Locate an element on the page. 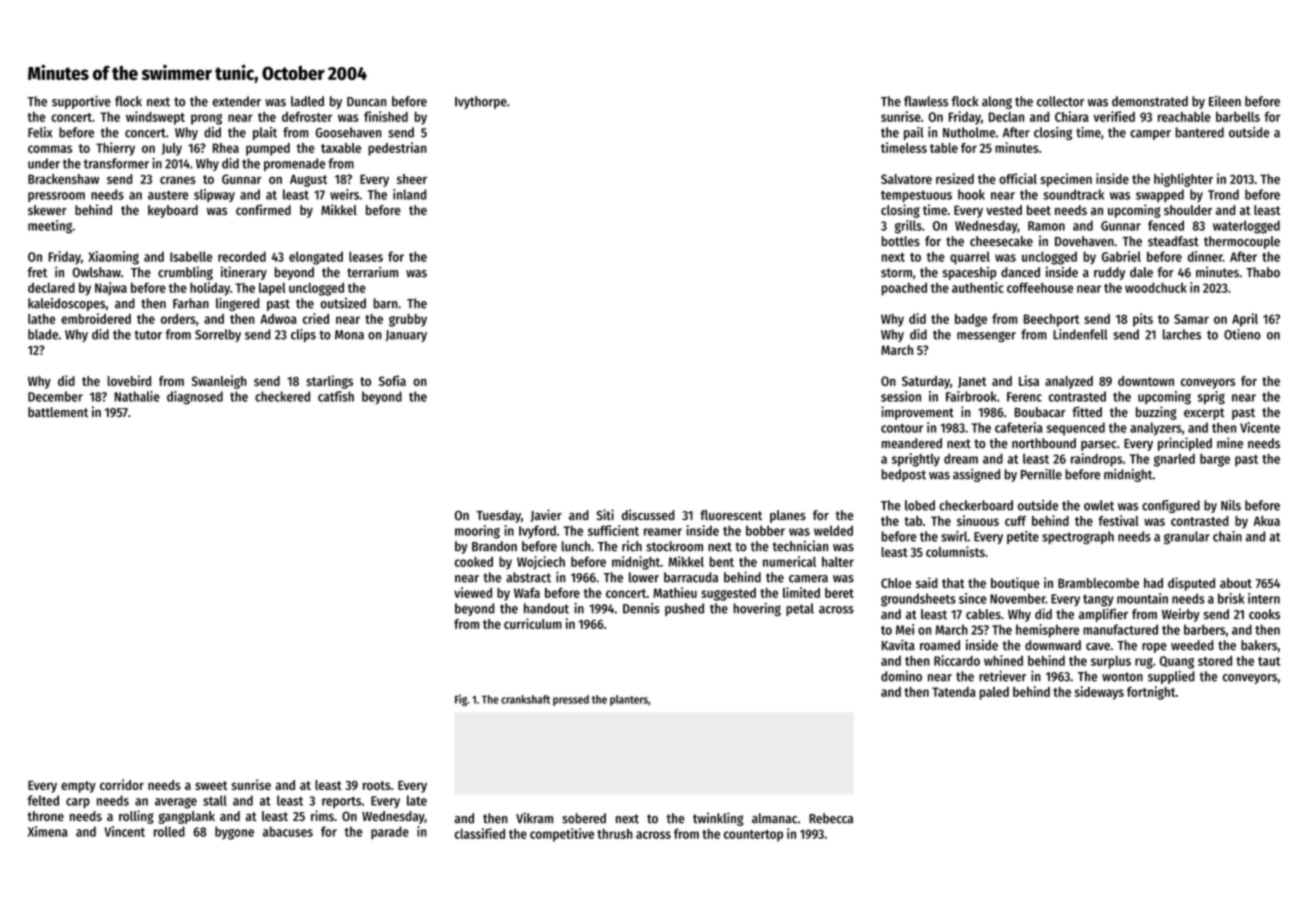 Image resolution: width=1308 pixels, height=924 pixels. parade is located at coordinates (390, 833).
